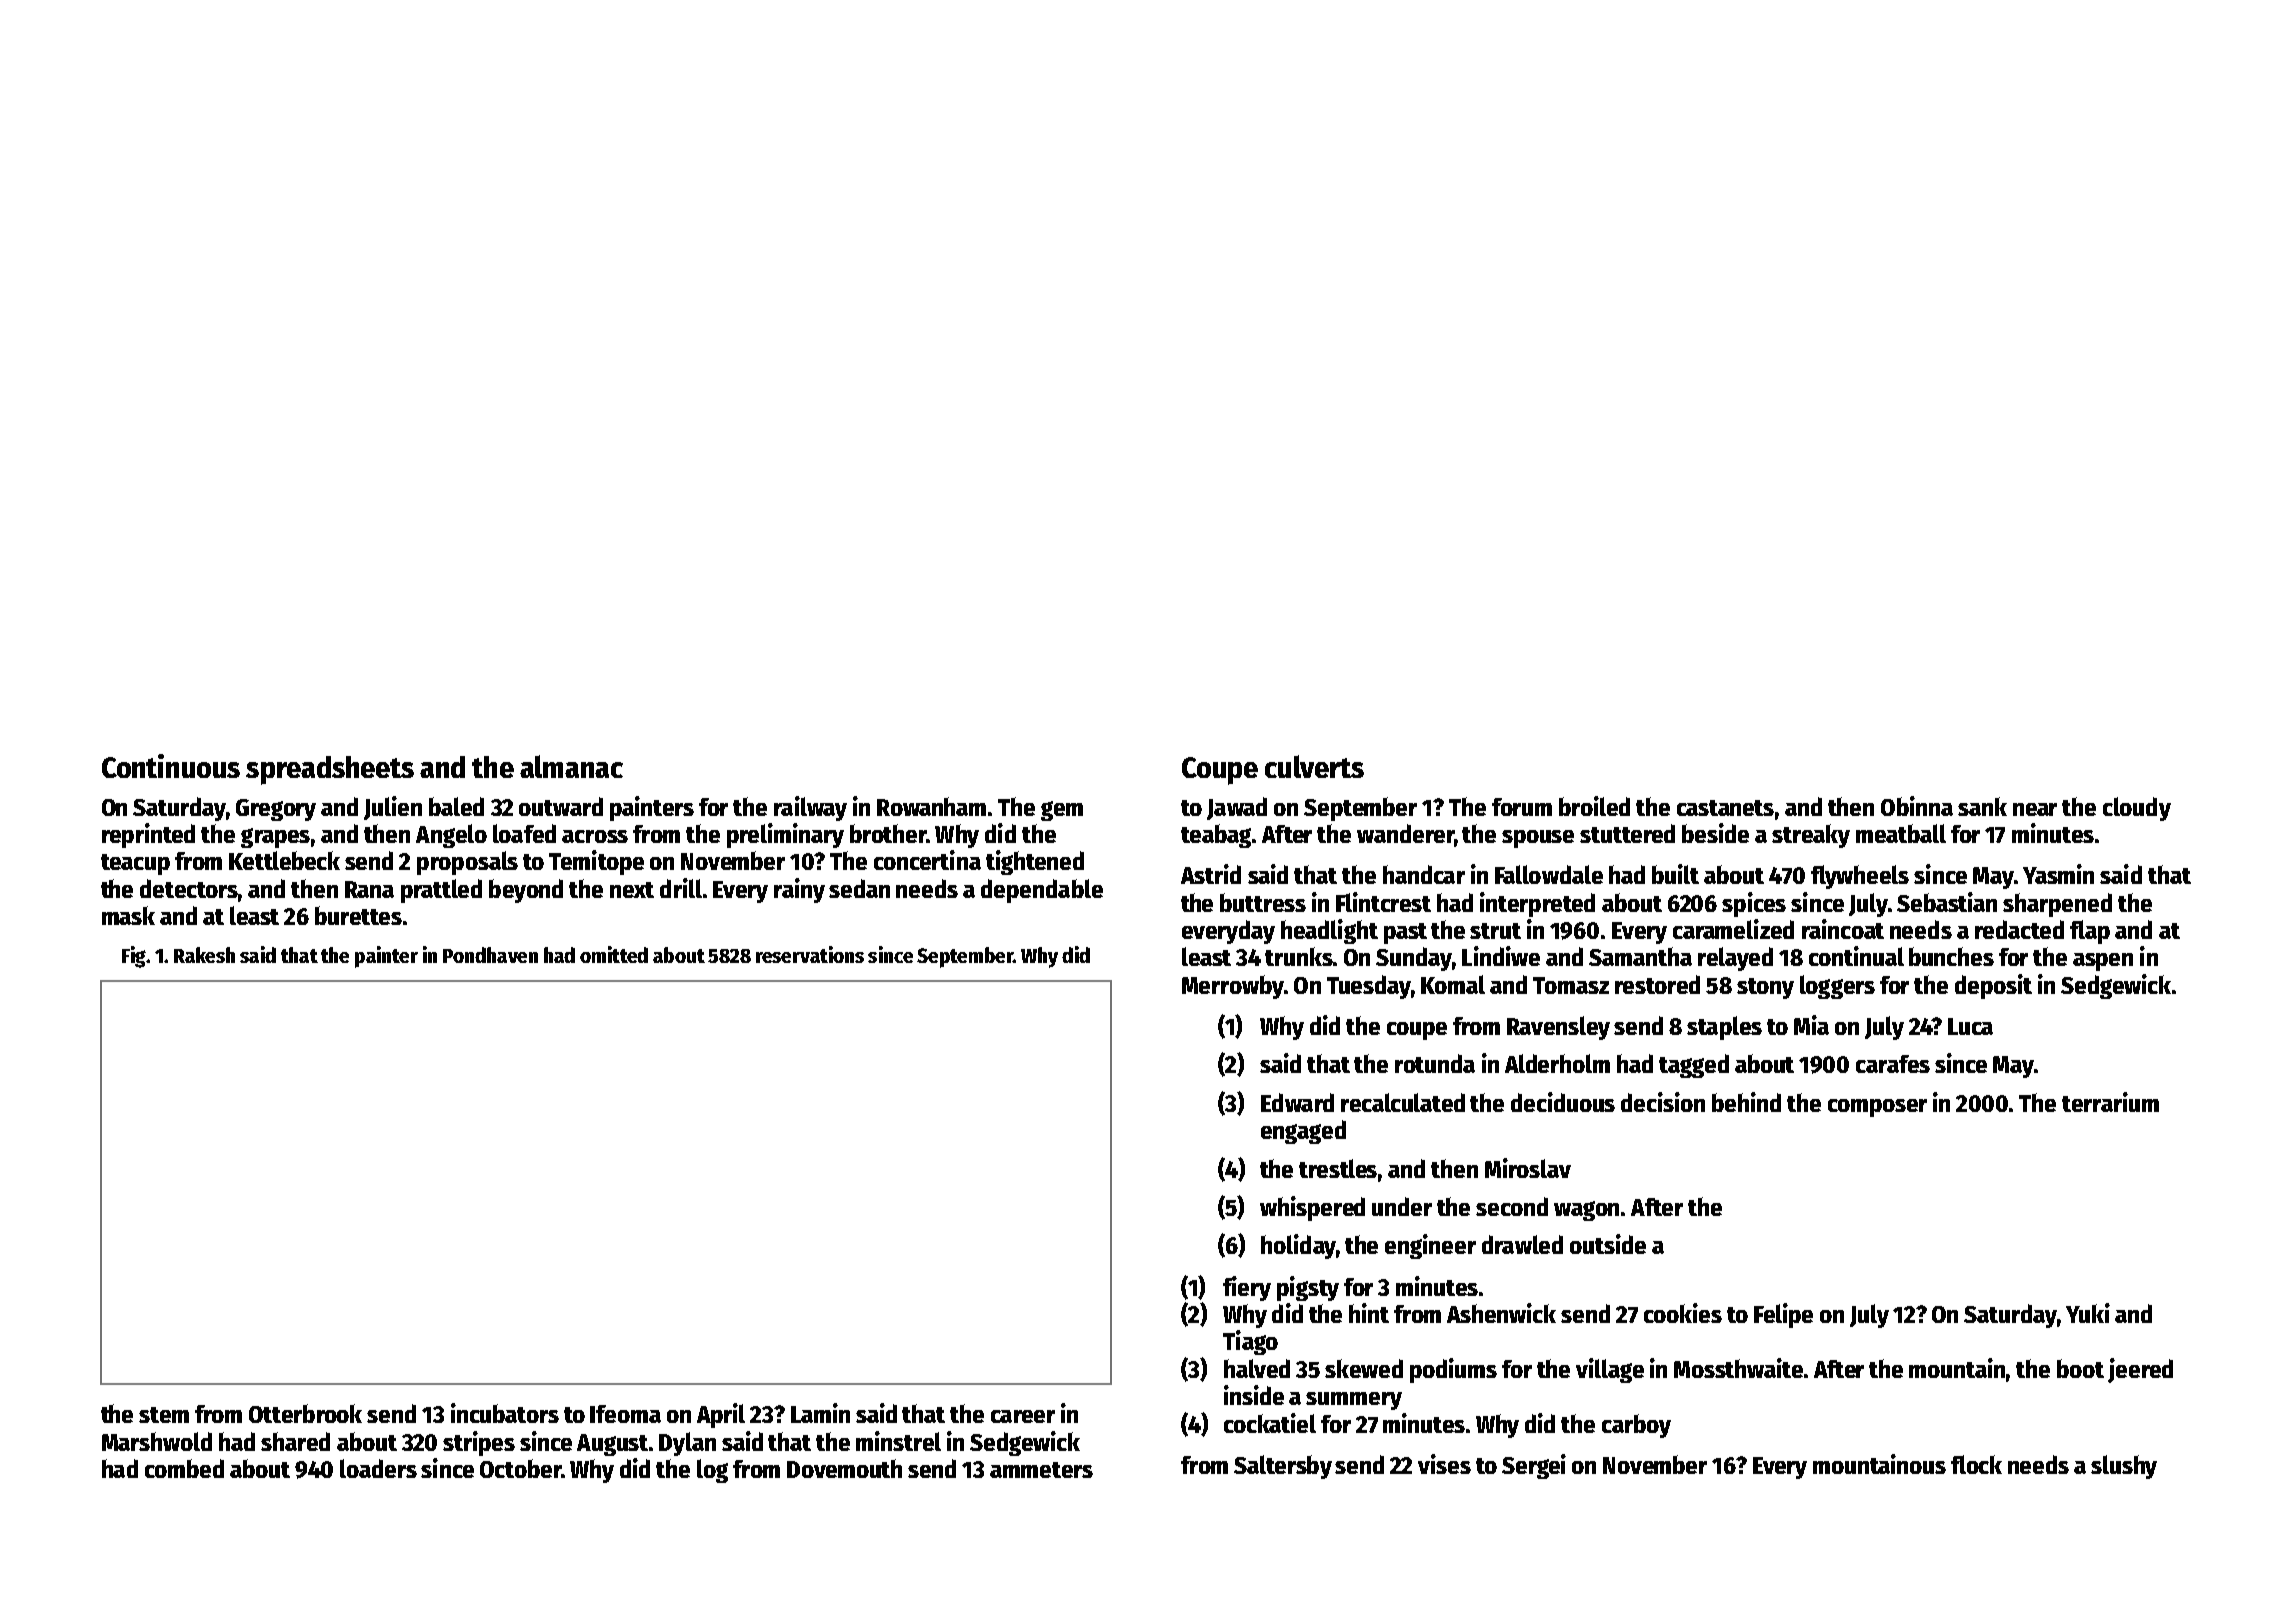 The width and height of the screenshot is (2292, 1620). I want to click on culverts, so click(1314, 766).
